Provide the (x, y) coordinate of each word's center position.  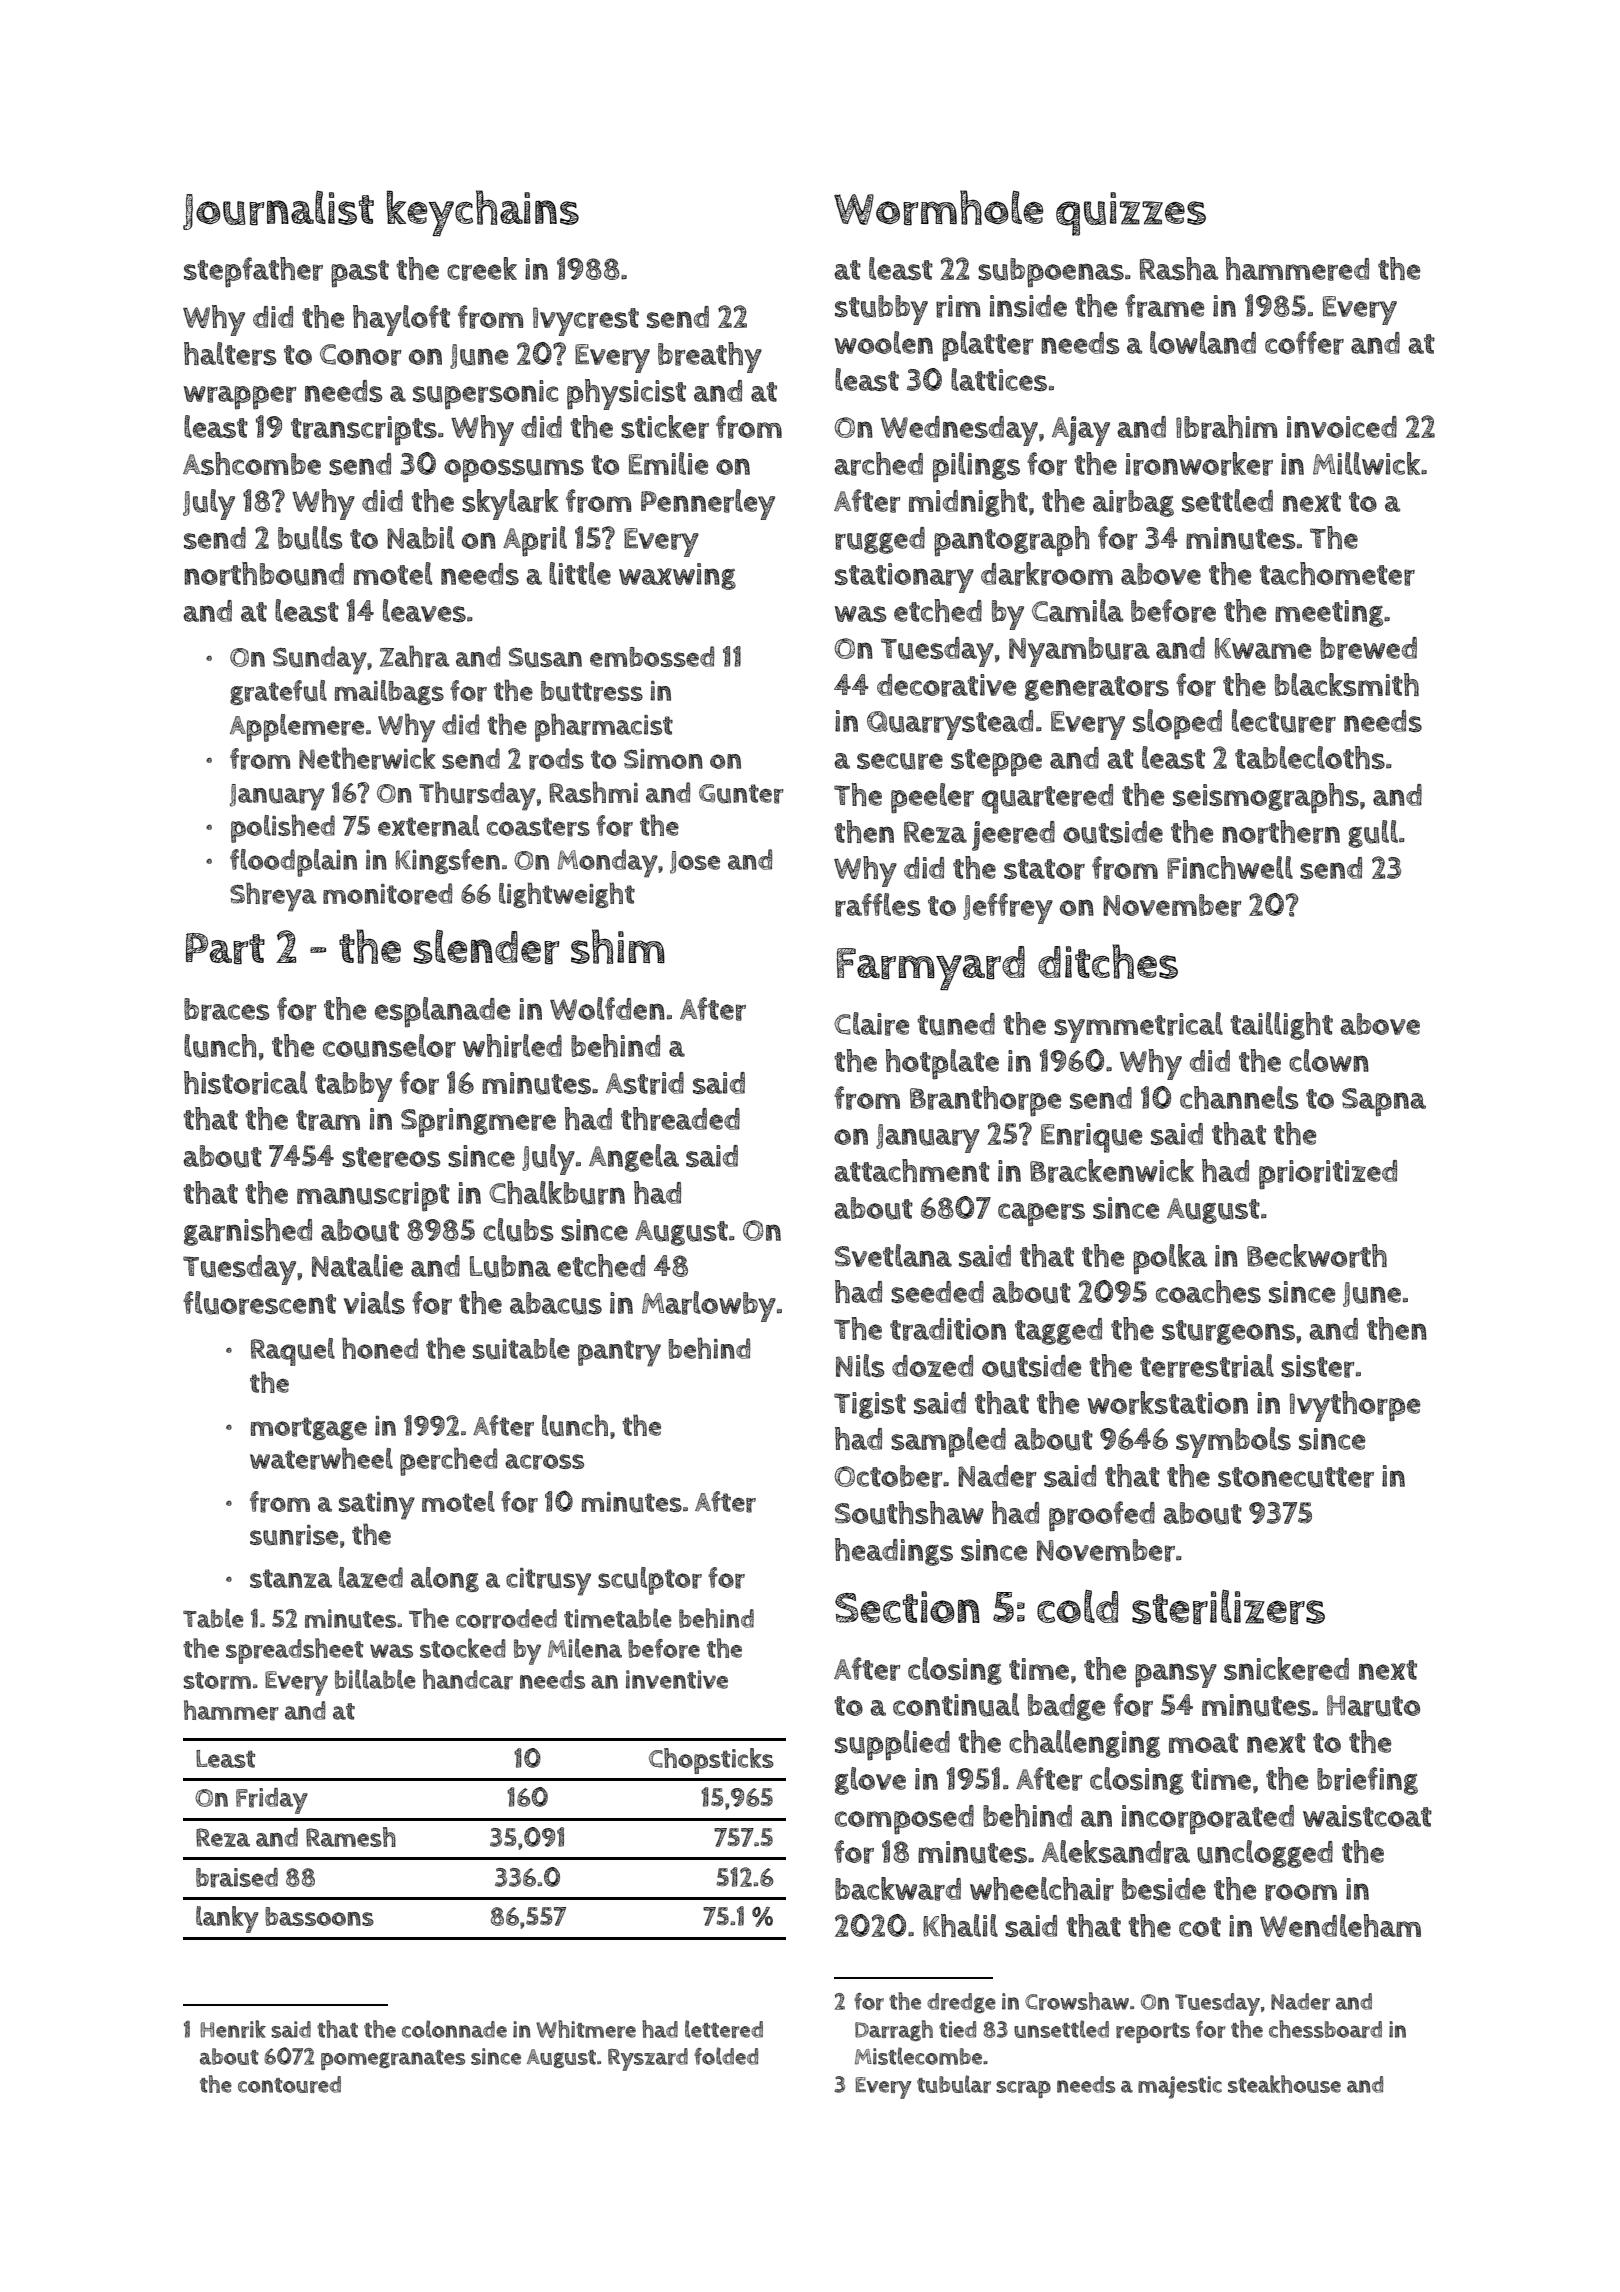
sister (1318, 1366)
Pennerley (708, 504)
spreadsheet (295, 1651)
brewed (1368, 648)
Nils (860, 1365)
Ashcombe (252, 463)
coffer (1304, 343)
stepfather (253, 272)
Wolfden (607, 1008)
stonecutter (1296, 1477)
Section (907, 1607)
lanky (227, 1919)
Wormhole (938, 207)
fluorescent (259, 1303)
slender (487, 946)
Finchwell (1230, 867)
